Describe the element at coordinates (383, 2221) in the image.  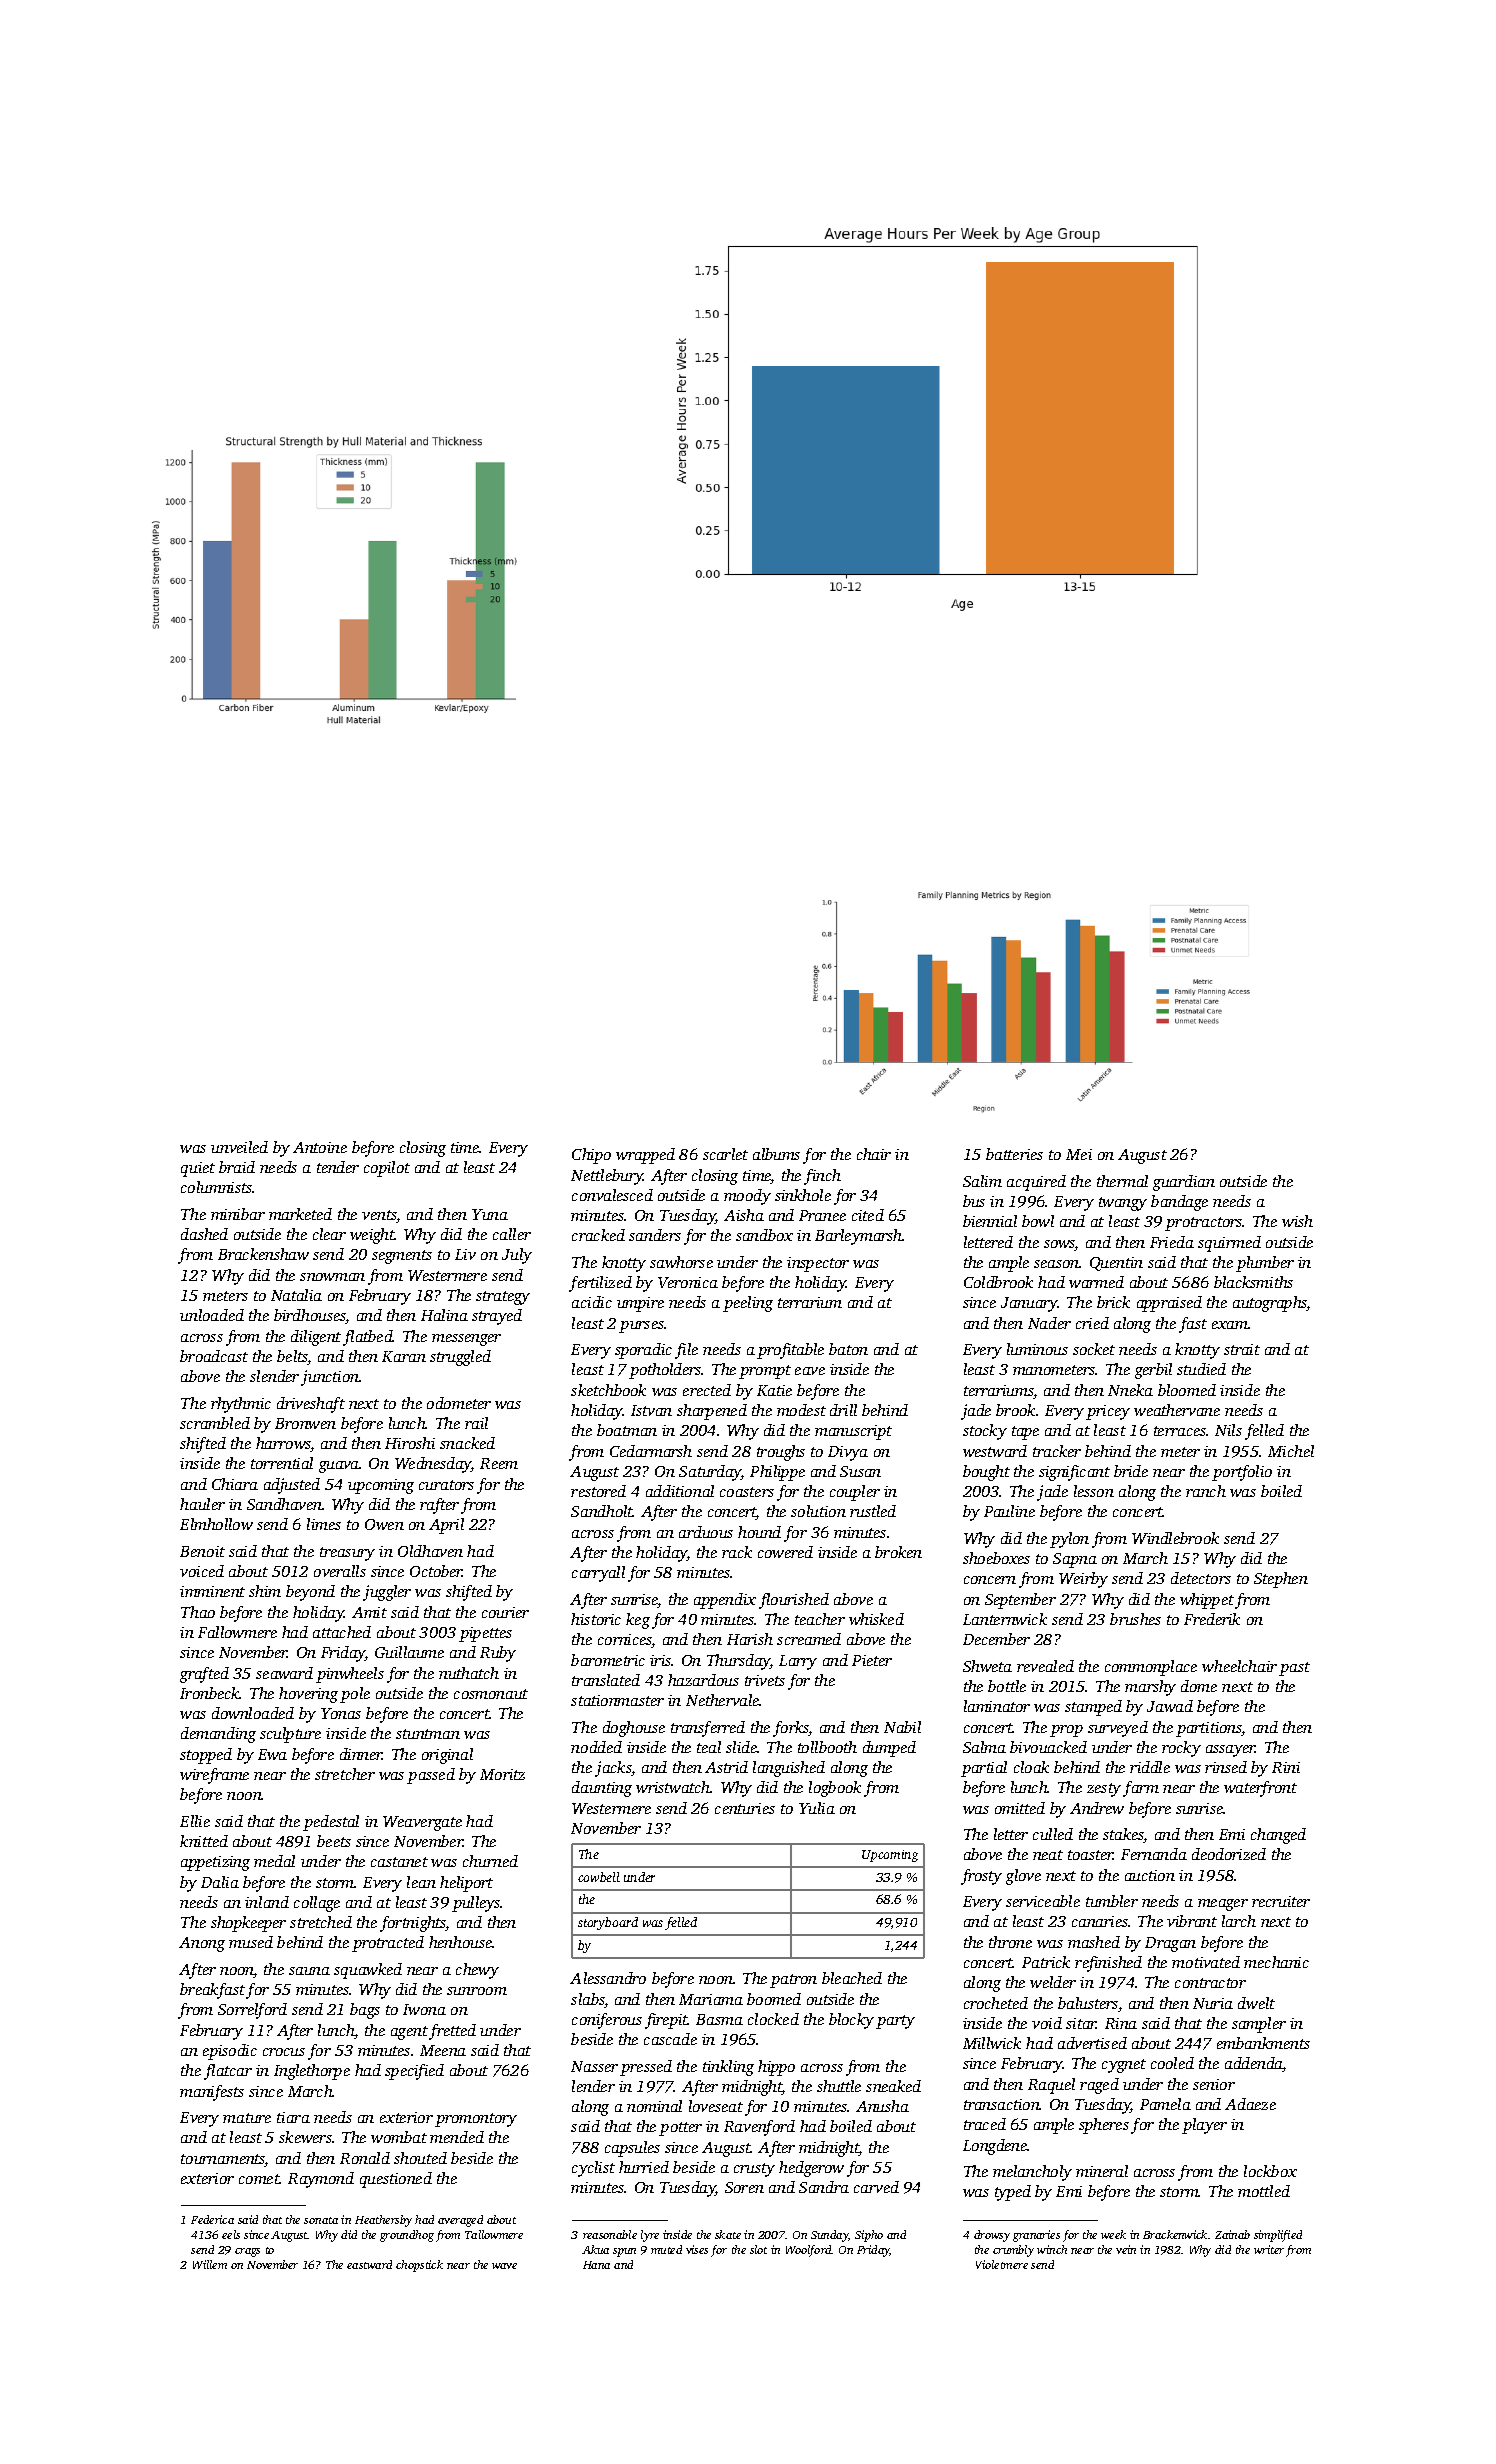
I see `Heathersby` at that location.
